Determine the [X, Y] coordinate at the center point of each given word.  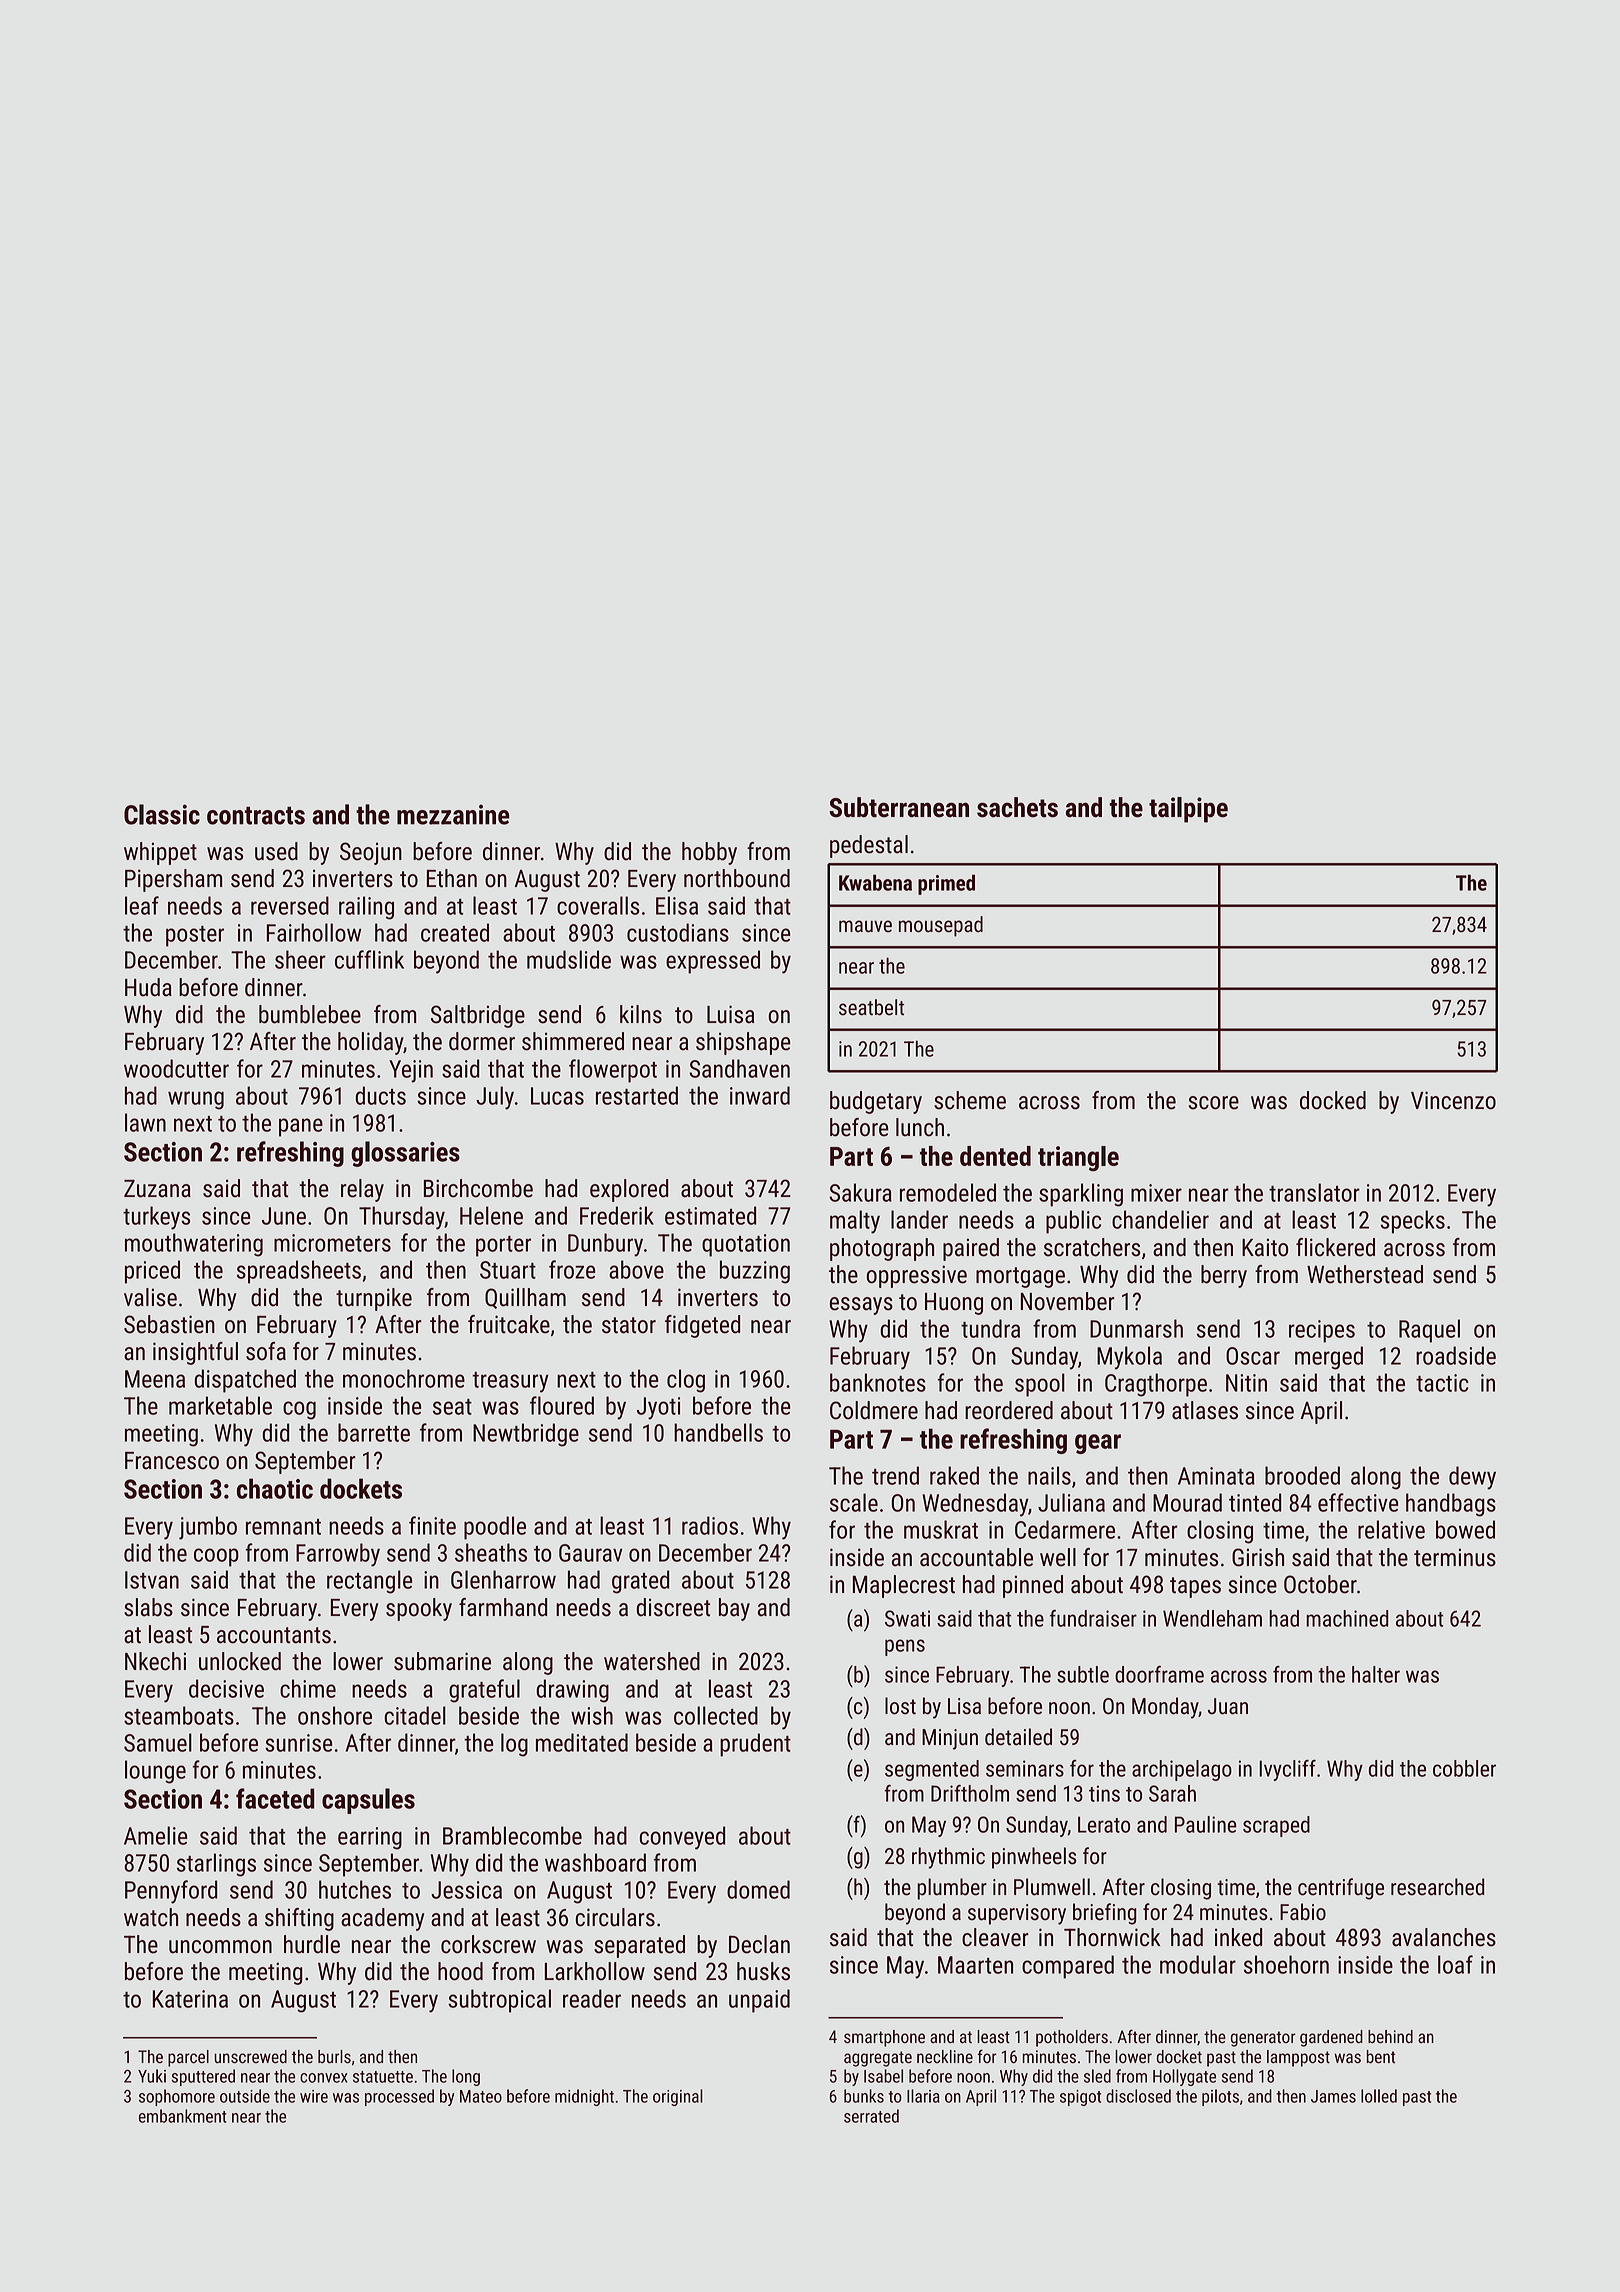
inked [1238, 1937]
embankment [183, 2116]
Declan [759, 1944]
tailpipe [1188, 810]
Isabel [883, 2076]
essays [861, 1306]
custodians [678, 932]
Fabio [1303, 1912]
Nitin [1246, 1383]
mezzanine [453, 814]
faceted [275, 1798]
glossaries [405, 1154]
